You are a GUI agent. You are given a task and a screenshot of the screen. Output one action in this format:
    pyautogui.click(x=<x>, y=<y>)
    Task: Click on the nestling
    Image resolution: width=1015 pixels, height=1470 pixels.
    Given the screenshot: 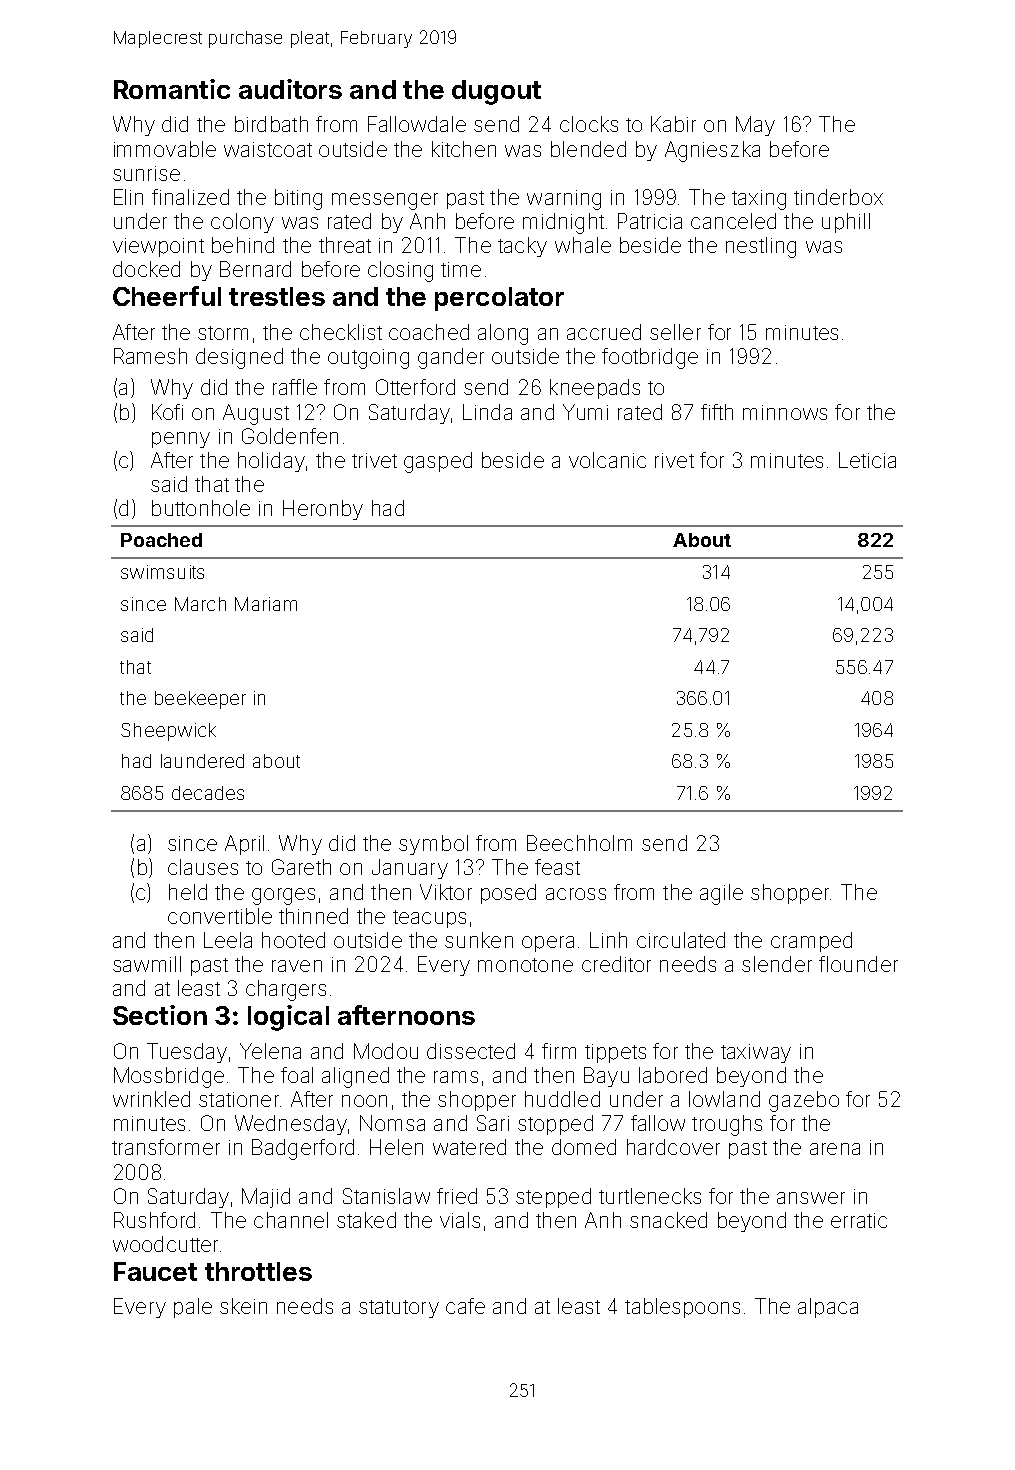 What is the action you would take?
    pyautogui.click(x=761, y=247)
